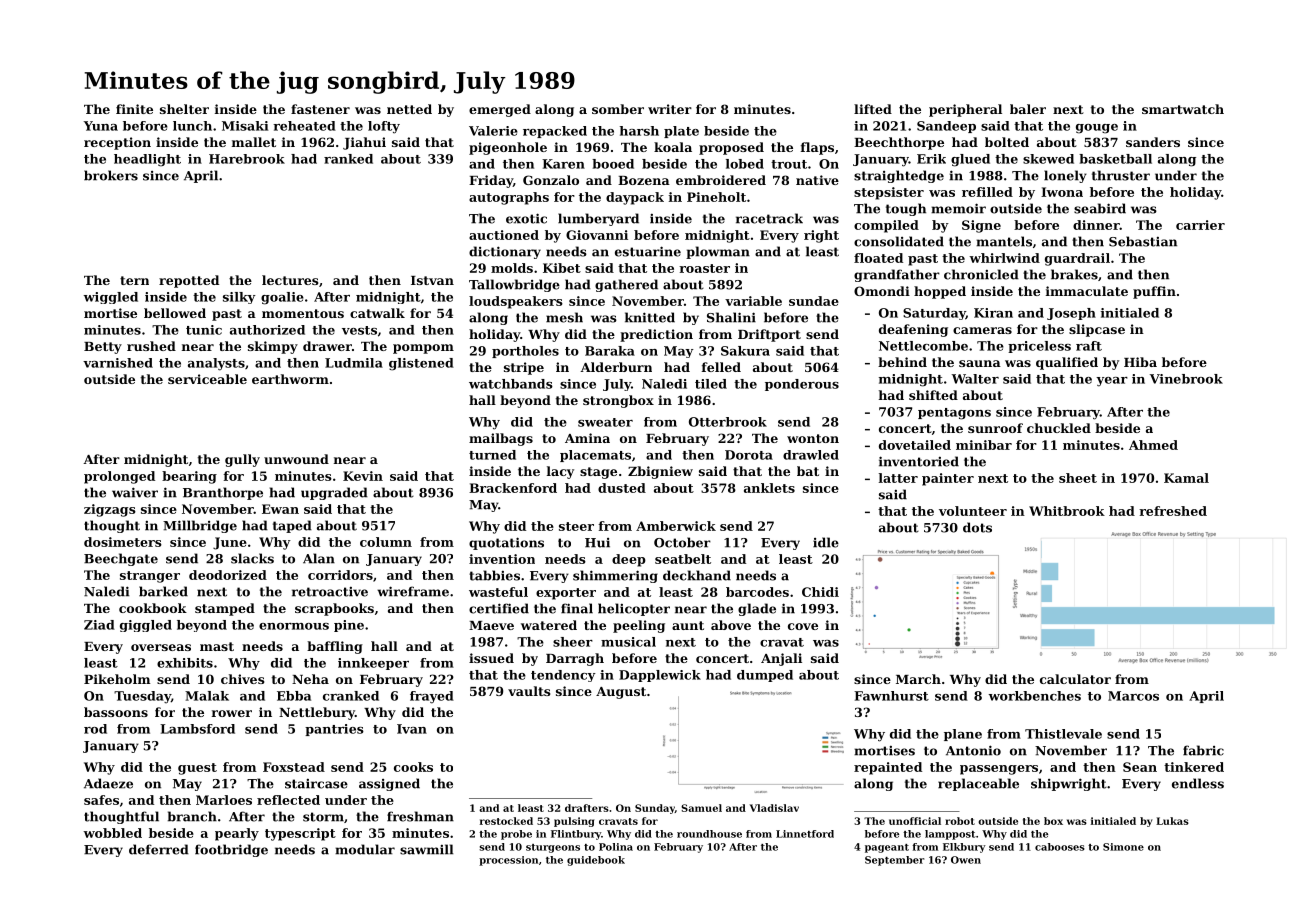 This screenshot has height=924, width=1308. Describe the element at coordinates (1183, 109) in the screenshot. I see `smartwatch` at that location.
